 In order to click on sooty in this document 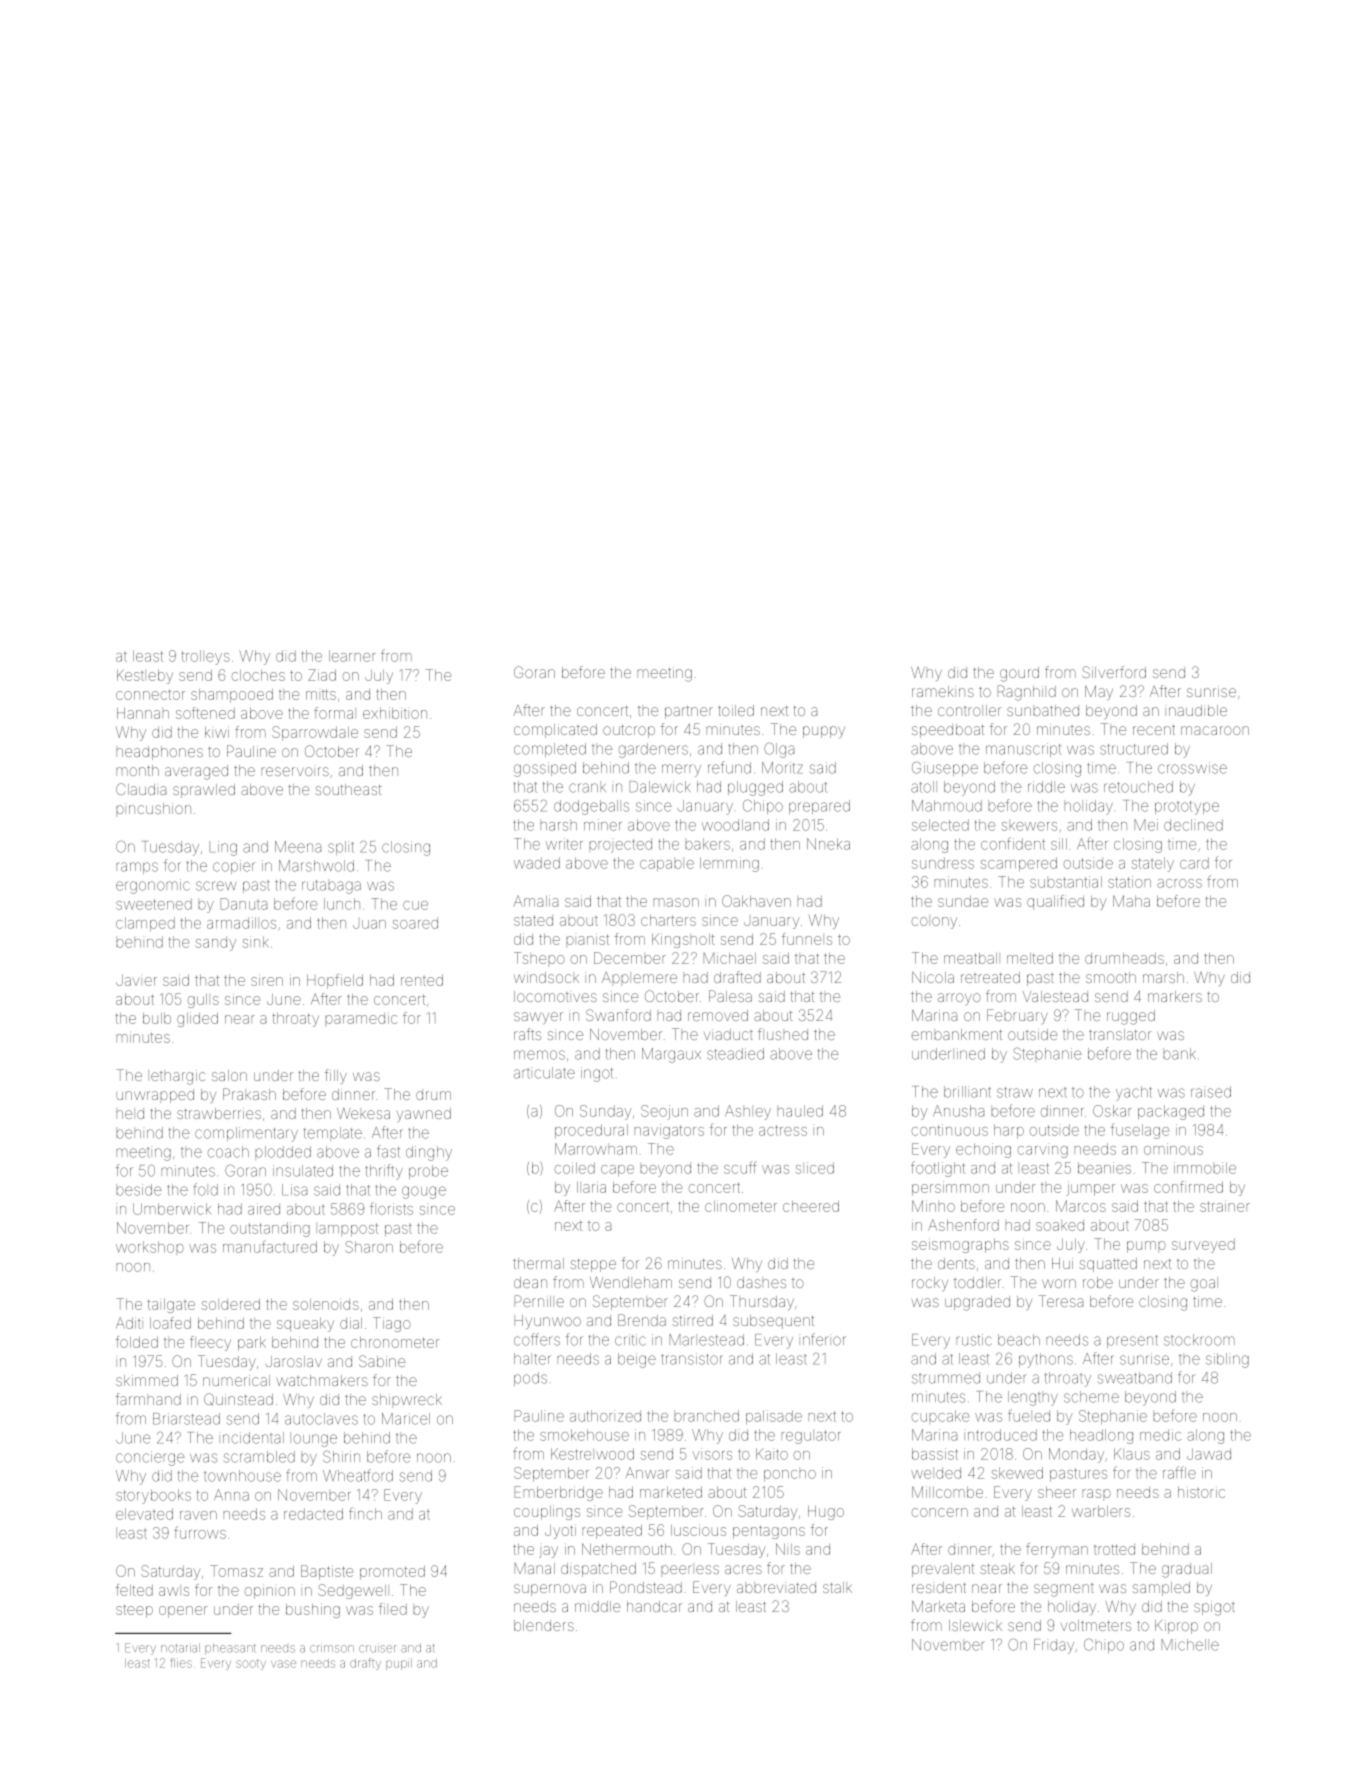, I will do `click(251, 1664)`.
